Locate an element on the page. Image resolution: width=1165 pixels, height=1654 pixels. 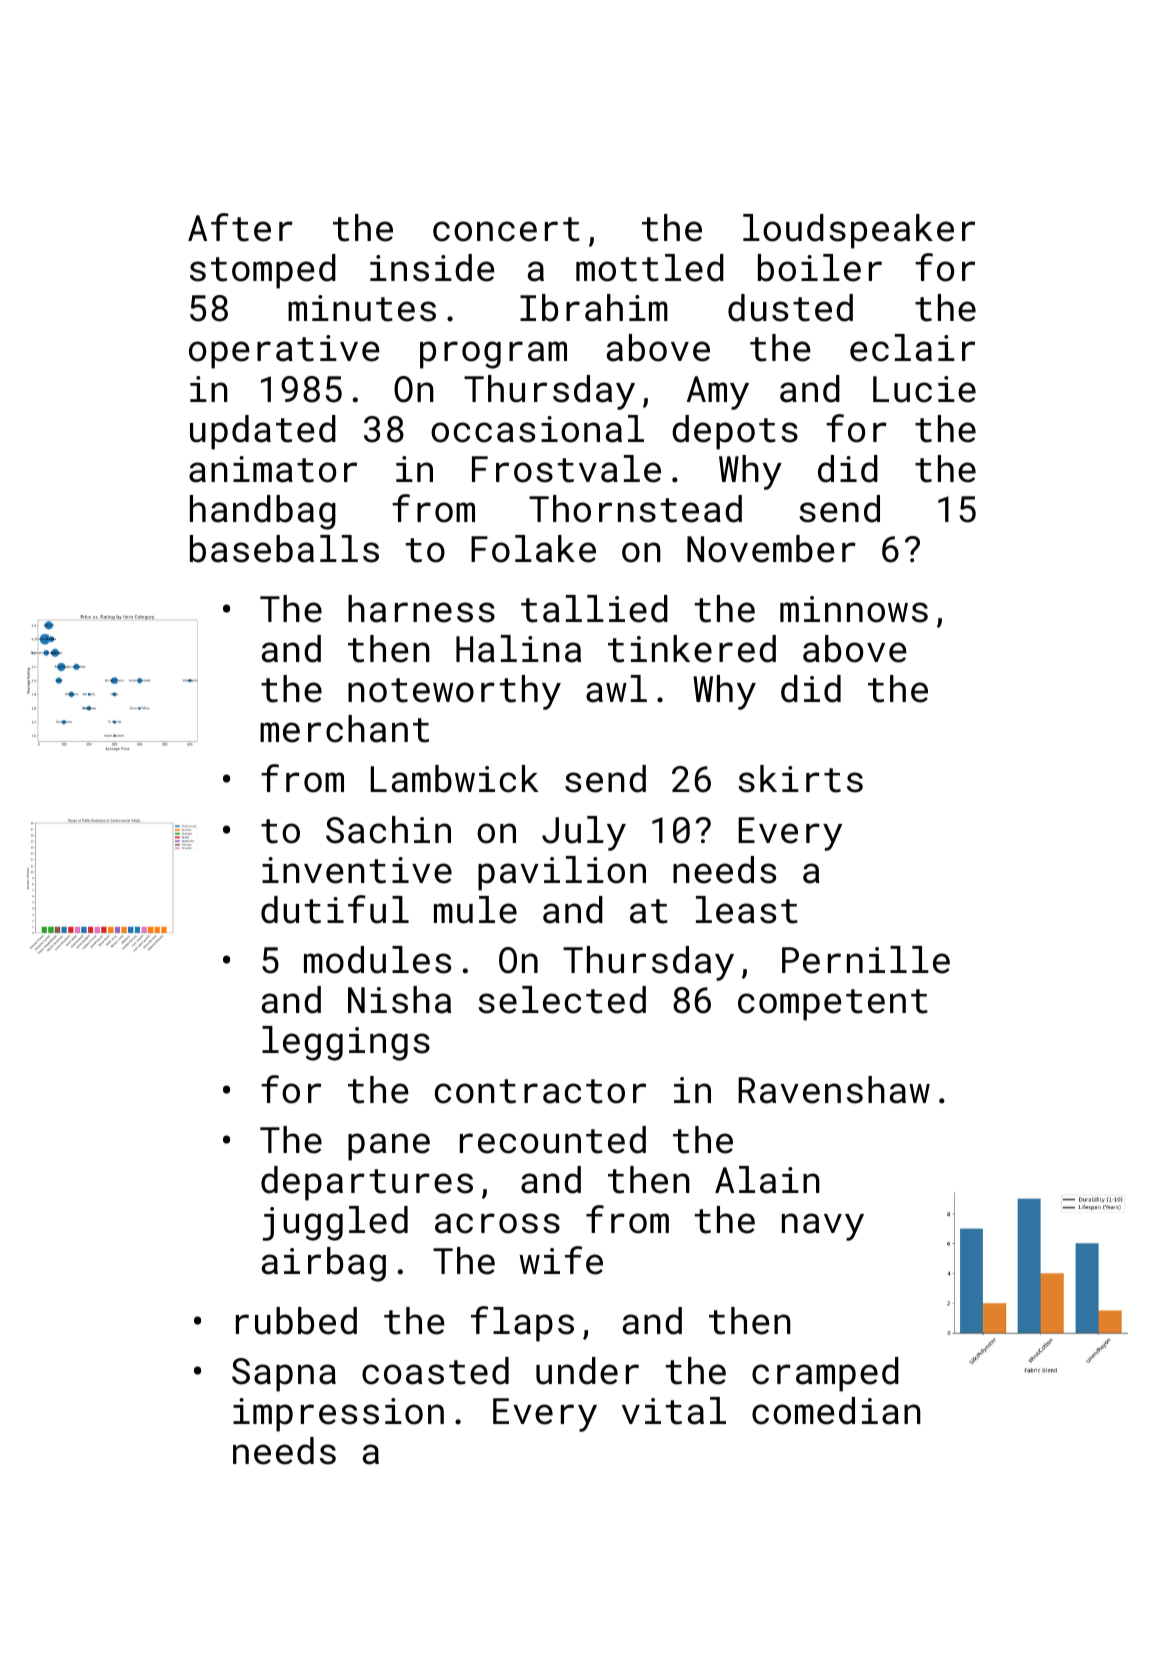
Sapna is located at coordinates (284, 1375).
